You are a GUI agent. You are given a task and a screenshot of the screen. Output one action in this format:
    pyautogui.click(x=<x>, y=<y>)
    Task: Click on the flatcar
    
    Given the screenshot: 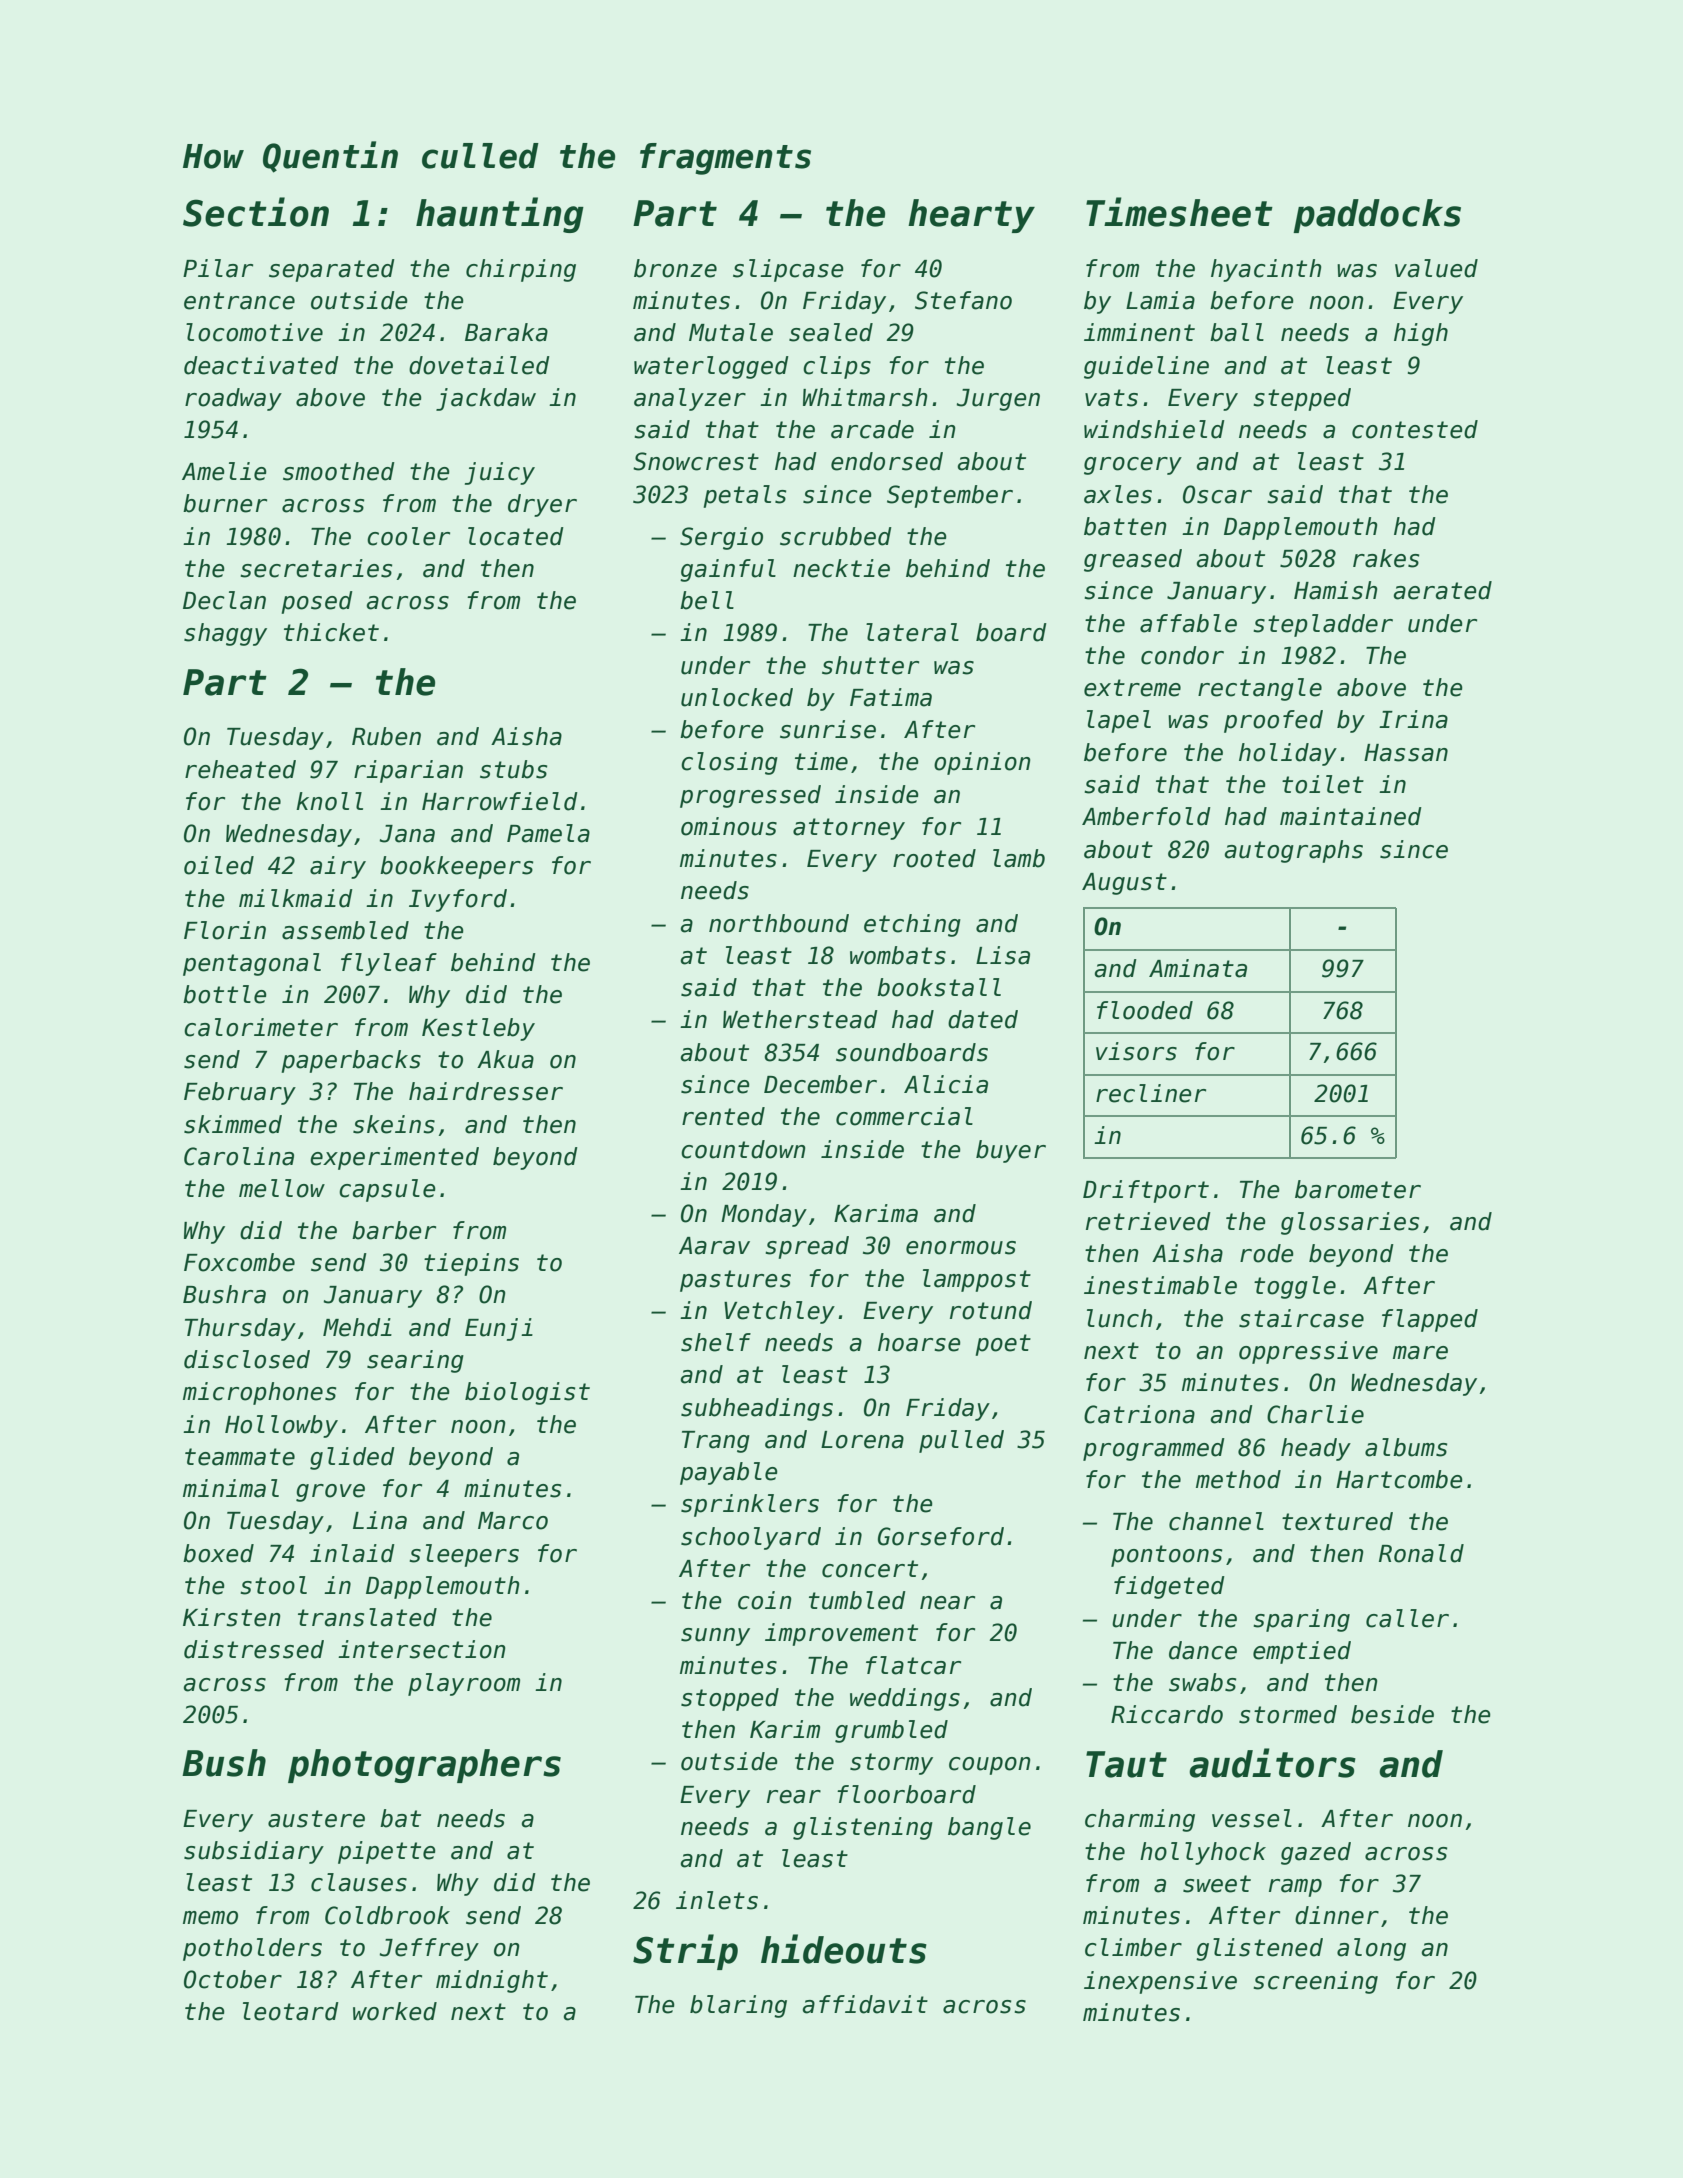 What is the action you would take?
    pyautogui.click(x=913, y=1665)
